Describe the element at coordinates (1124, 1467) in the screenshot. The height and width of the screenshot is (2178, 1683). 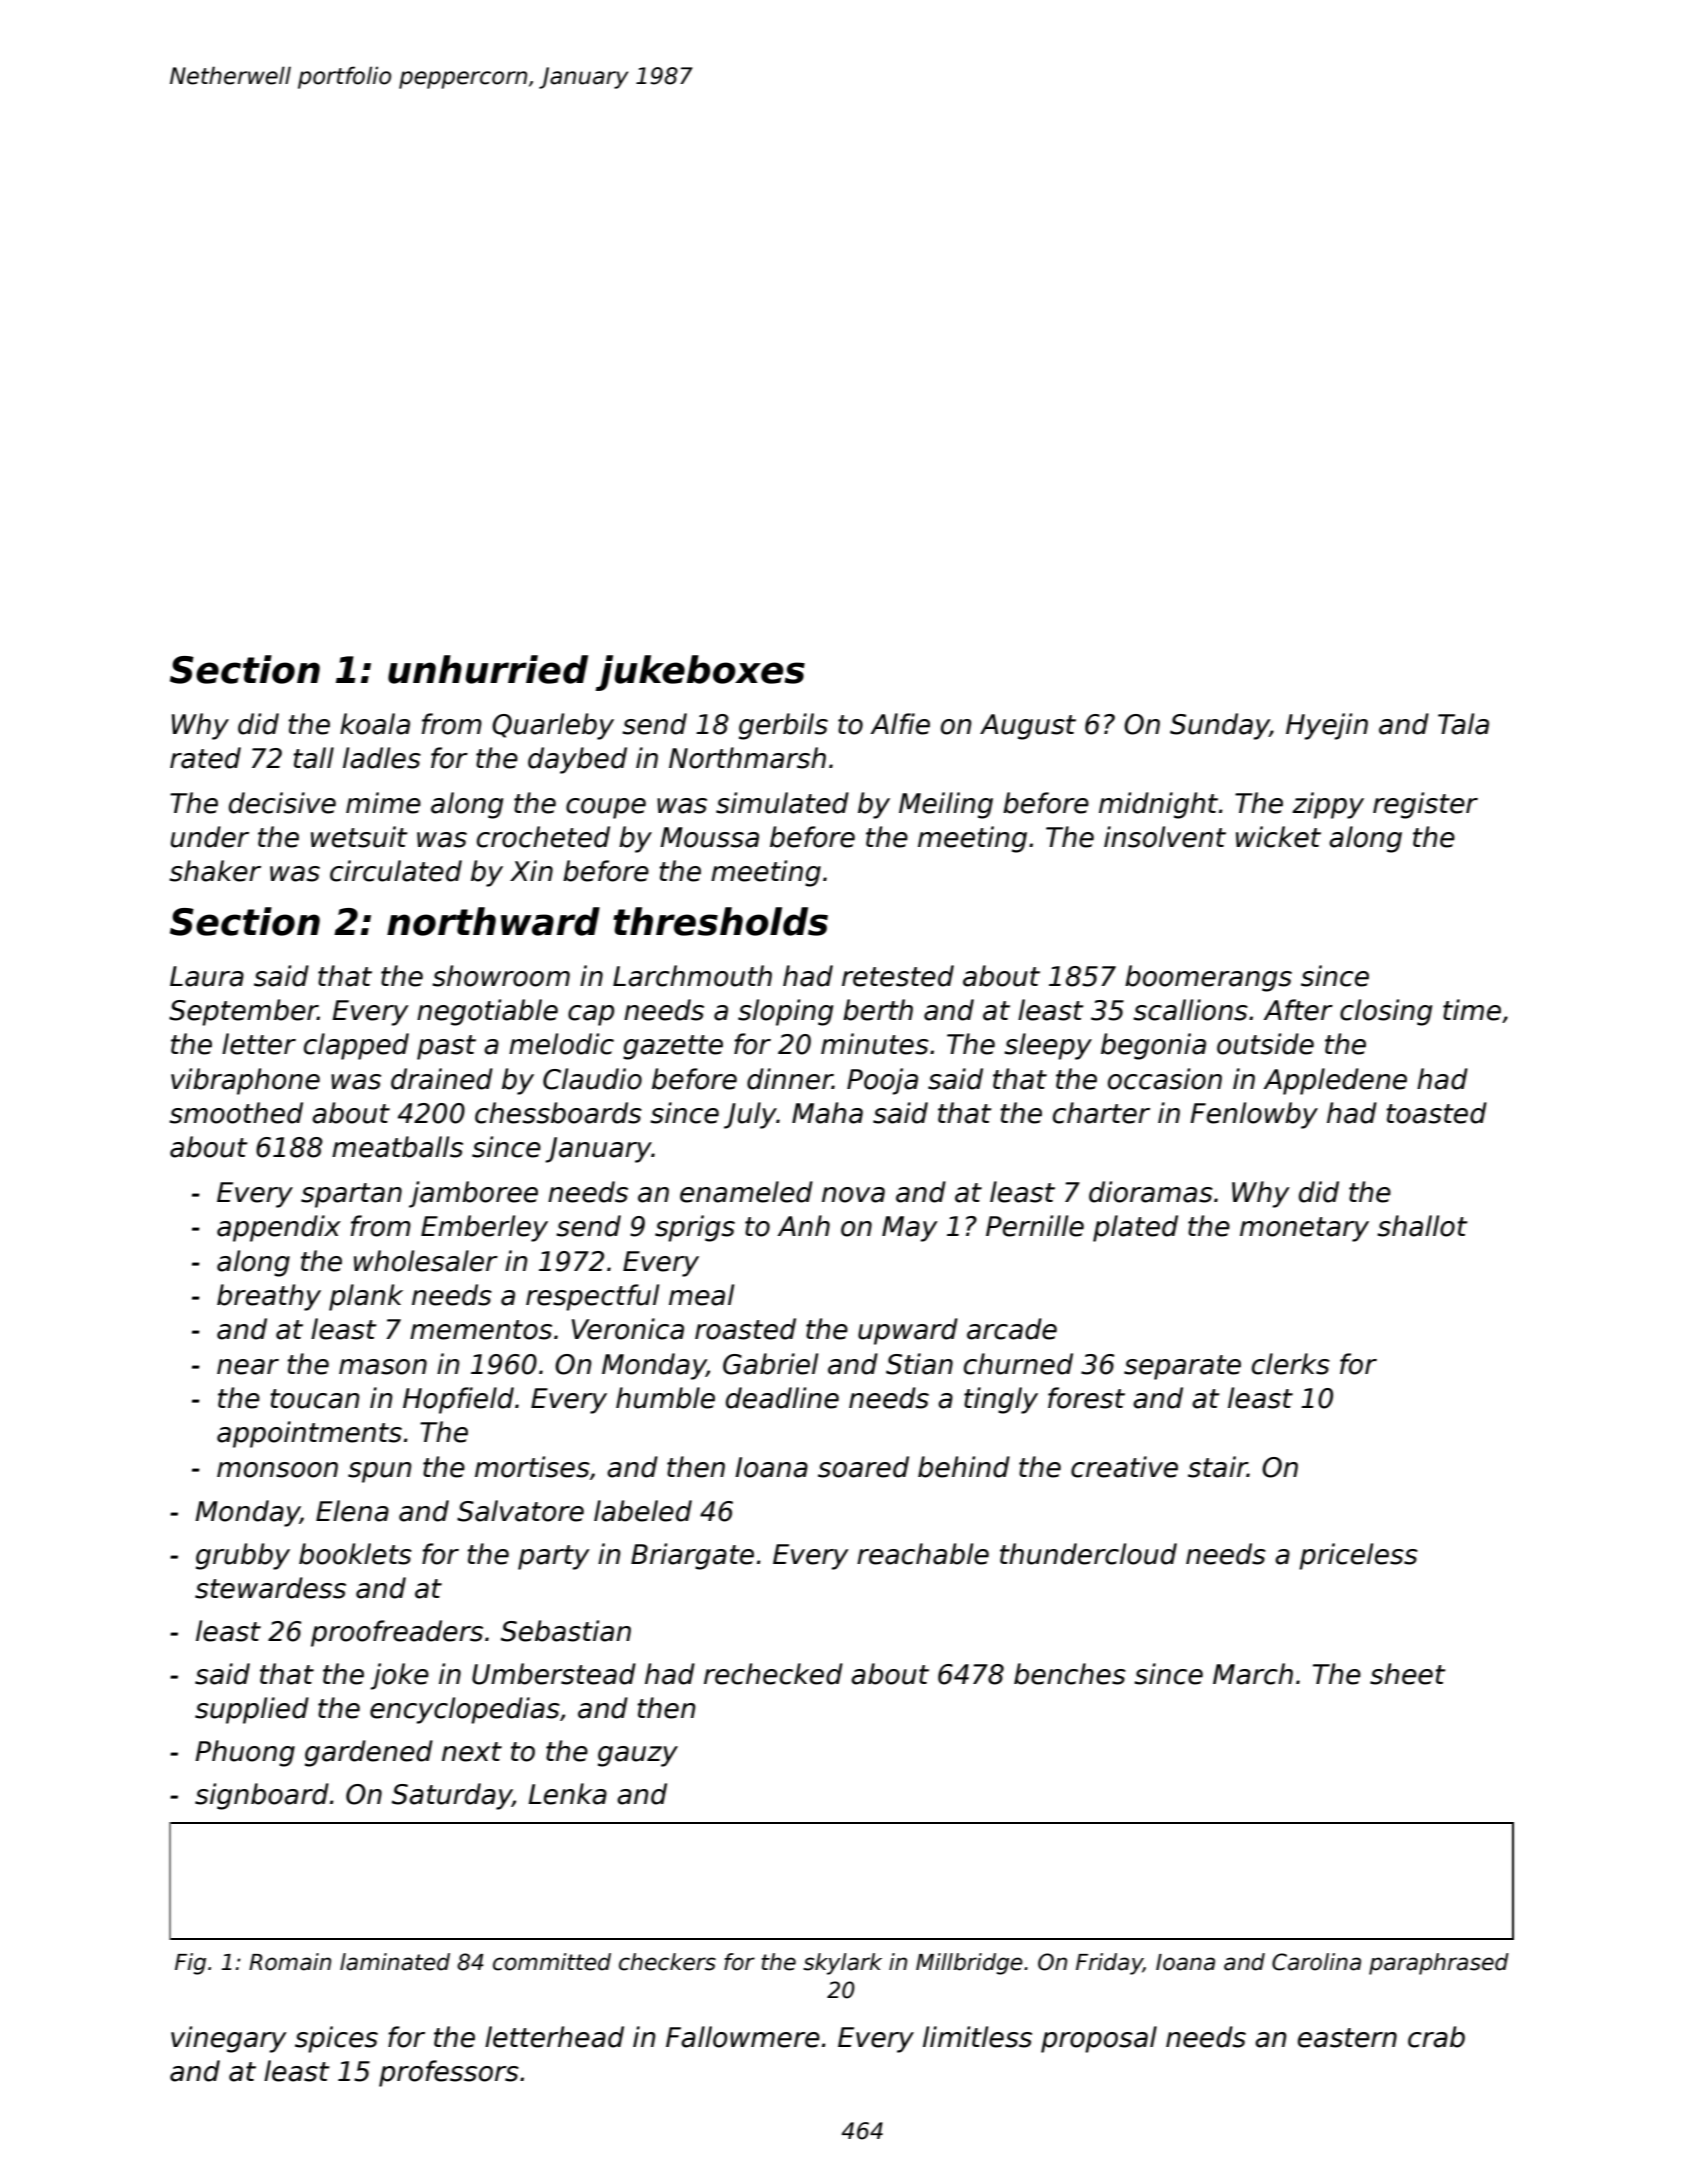
I see `creative` at that location.
